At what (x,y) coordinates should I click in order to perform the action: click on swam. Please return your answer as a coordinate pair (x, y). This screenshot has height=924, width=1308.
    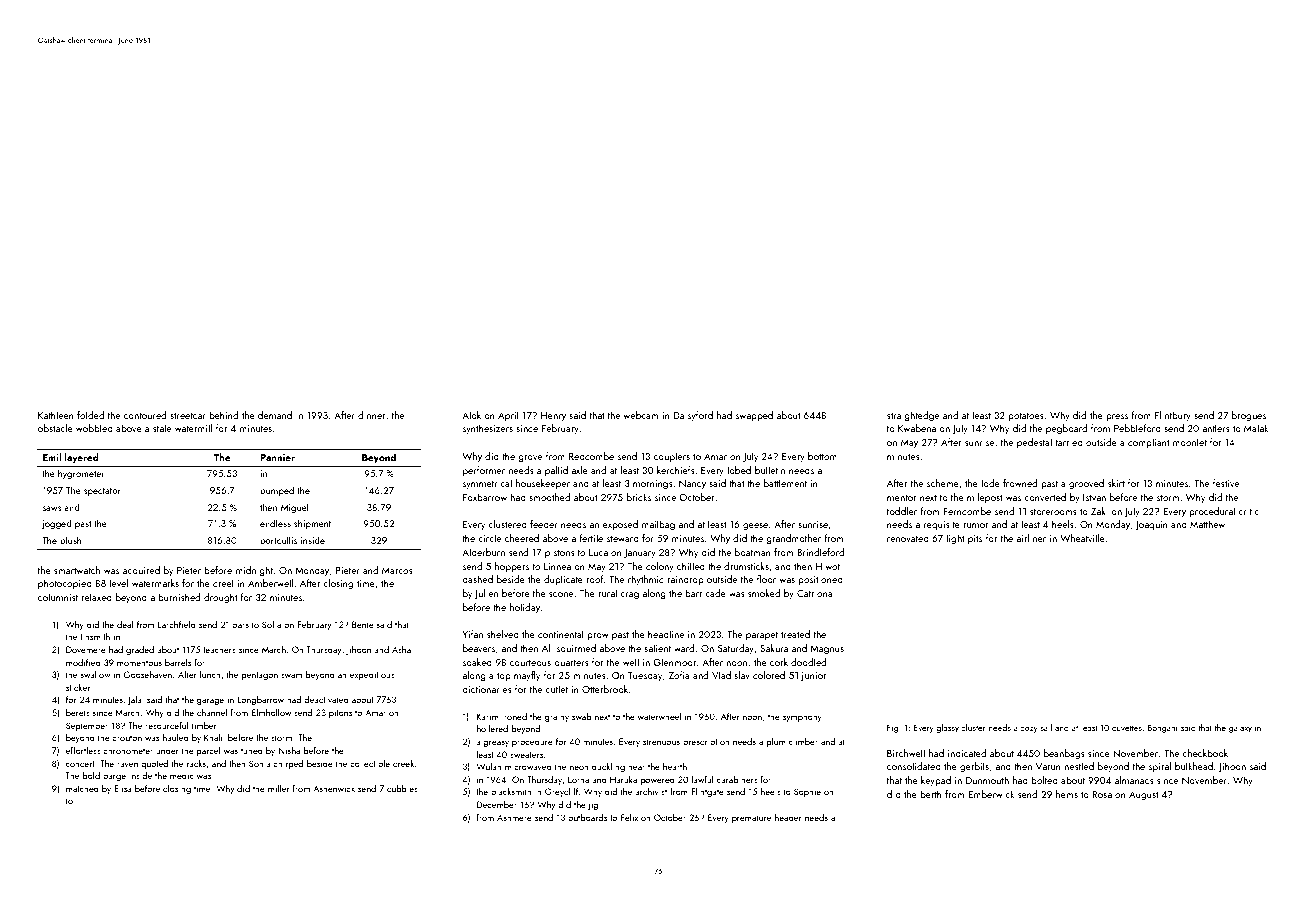
    Looking at the image, I should click on (291, 675).
